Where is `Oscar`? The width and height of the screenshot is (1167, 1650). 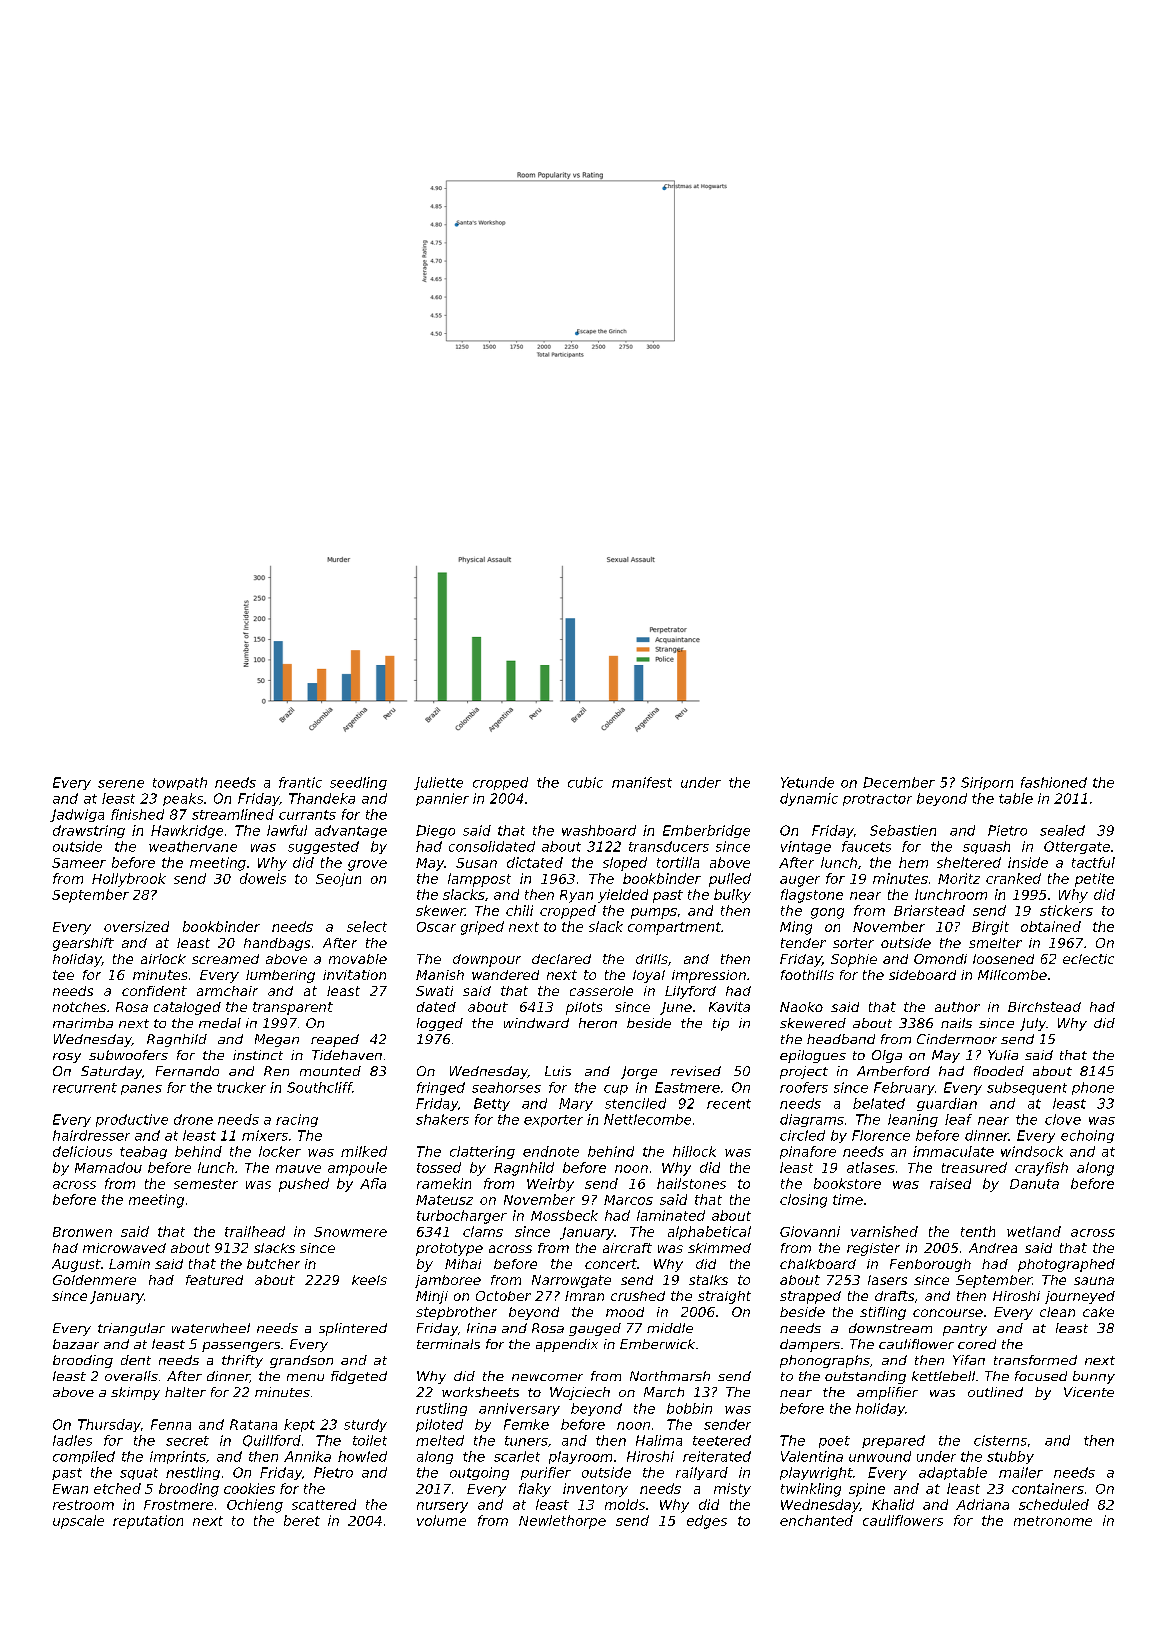 Oscar is located at coordinates (436, 927).
